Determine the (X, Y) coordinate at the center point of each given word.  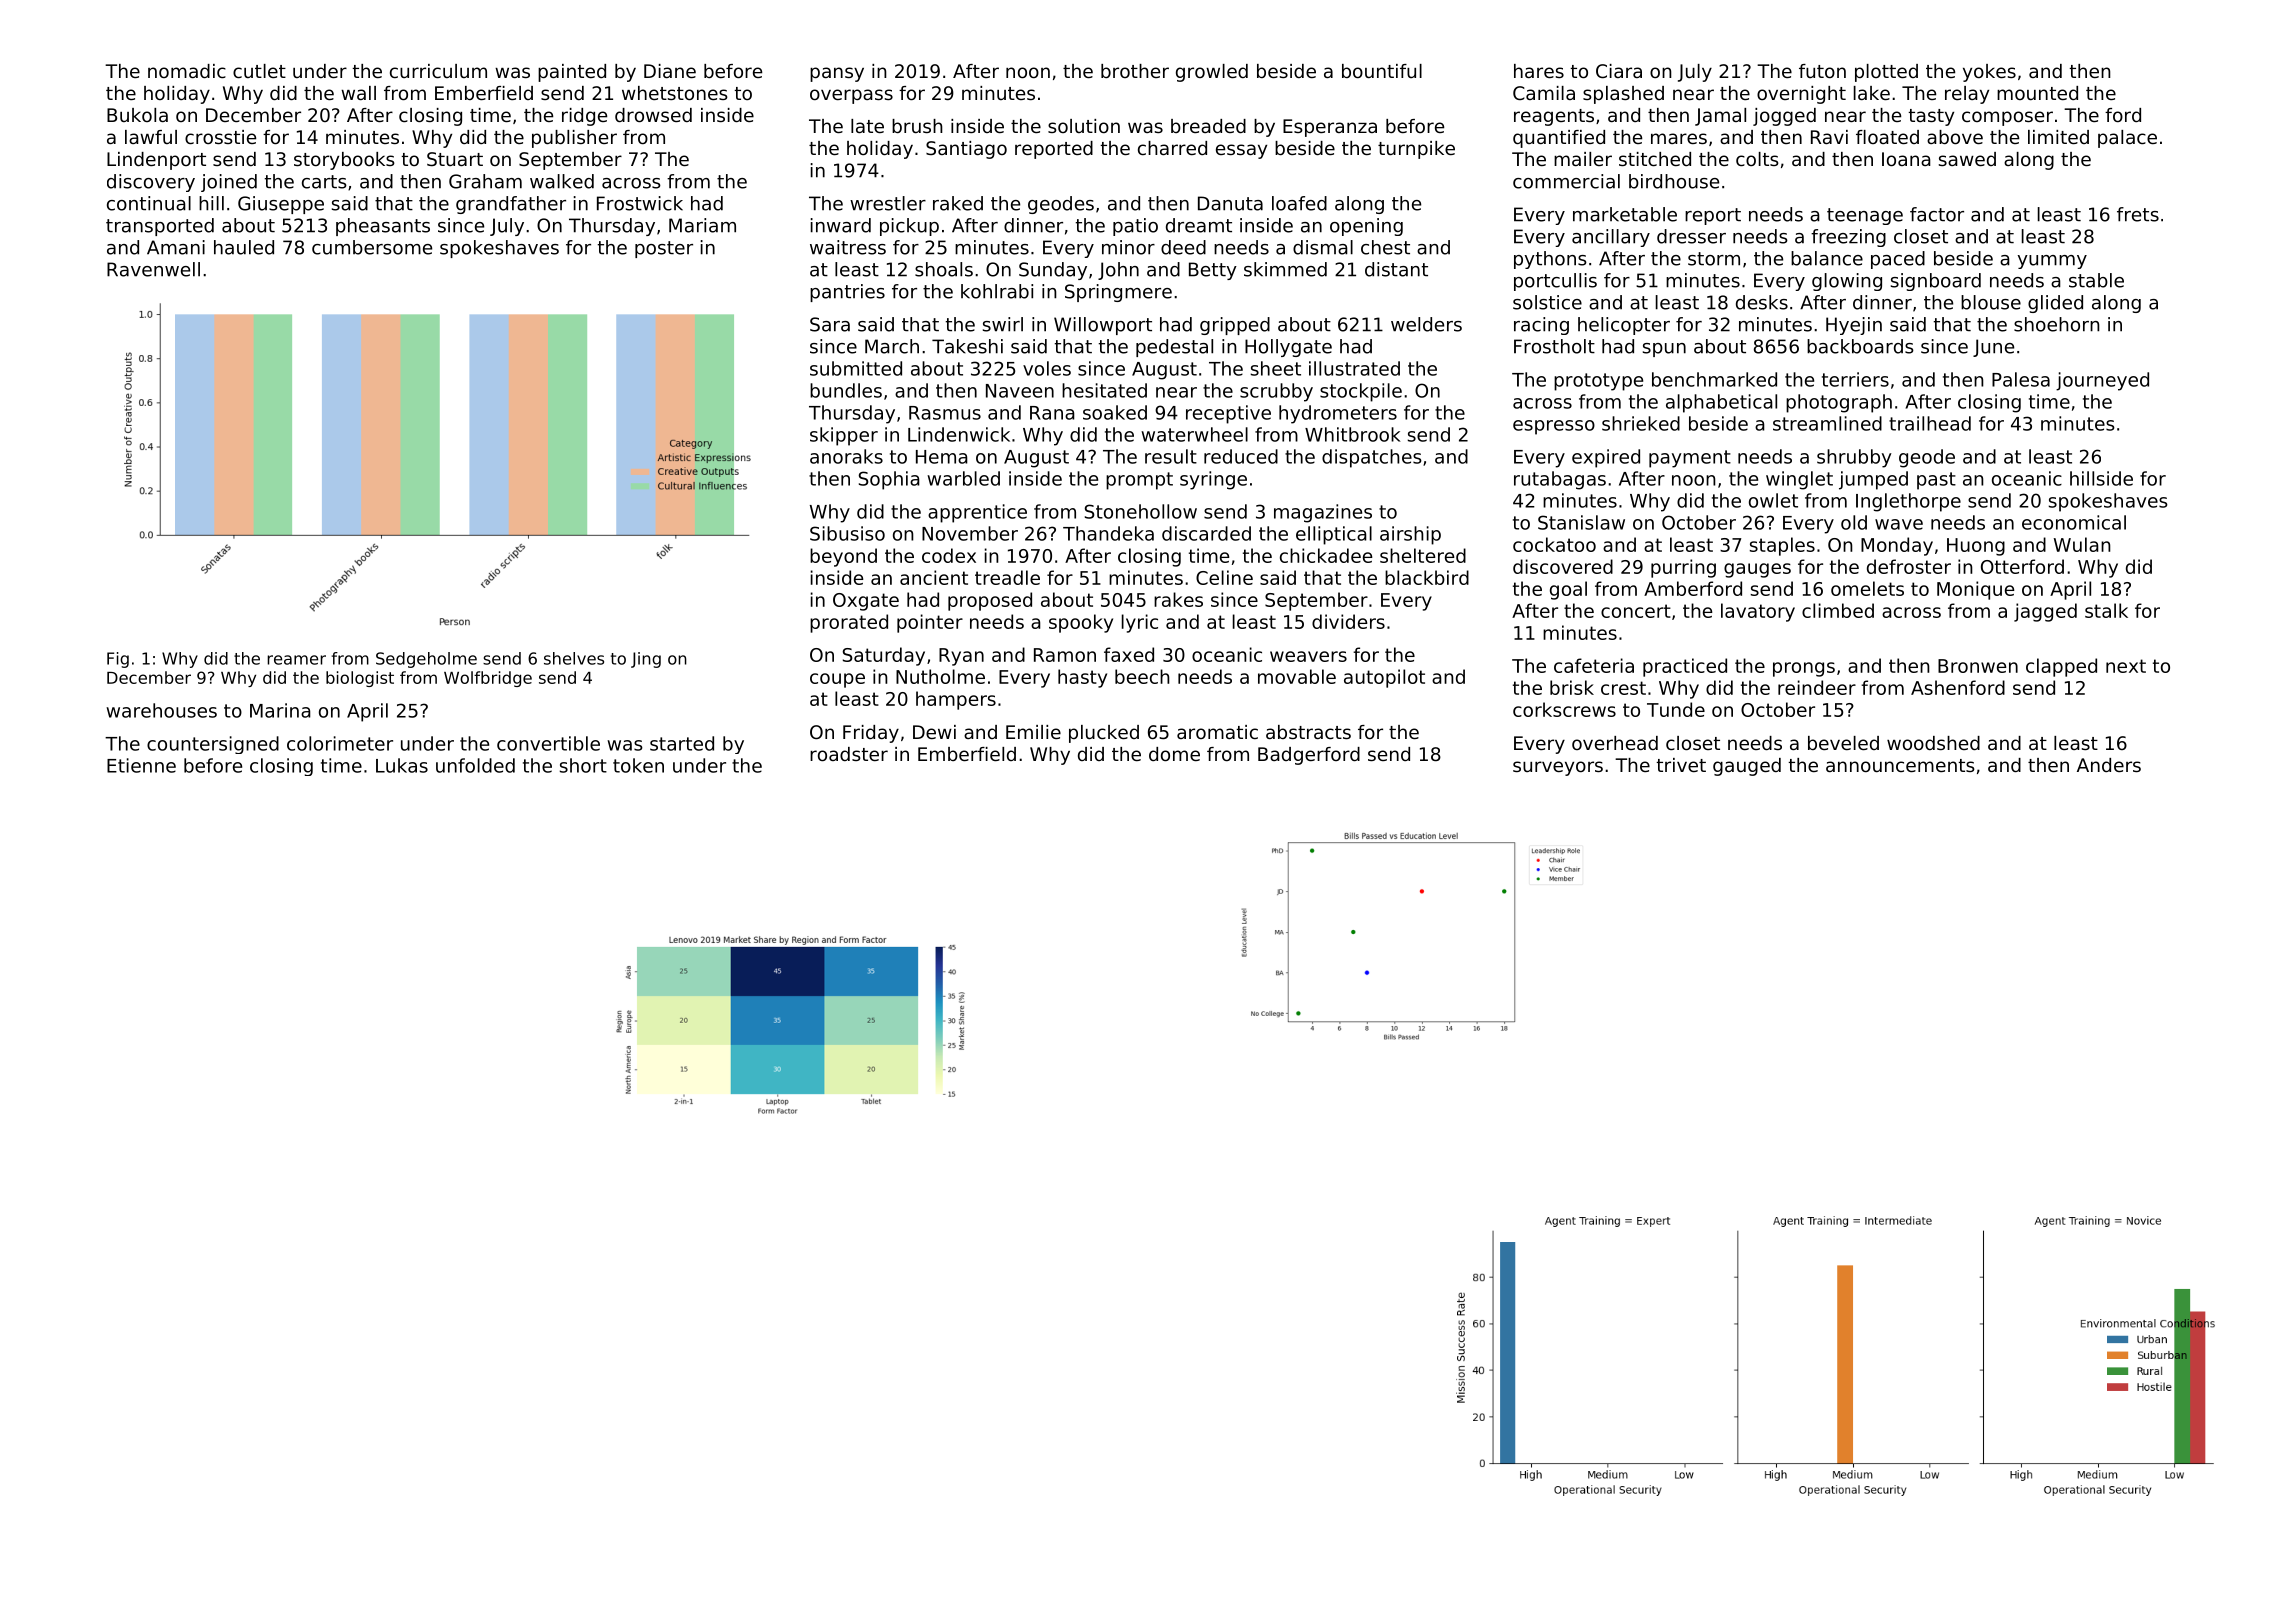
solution (1084, 126)
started (682, 743)
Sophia (889, 480)
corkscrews (1564, 709)
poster (664, 249)
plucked (1104, 734)
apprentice (977, 513)
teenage (1865, 216)
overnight (1801, 95)
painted (572, 73)
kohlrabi (997, 291)
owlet (1773, 500)
